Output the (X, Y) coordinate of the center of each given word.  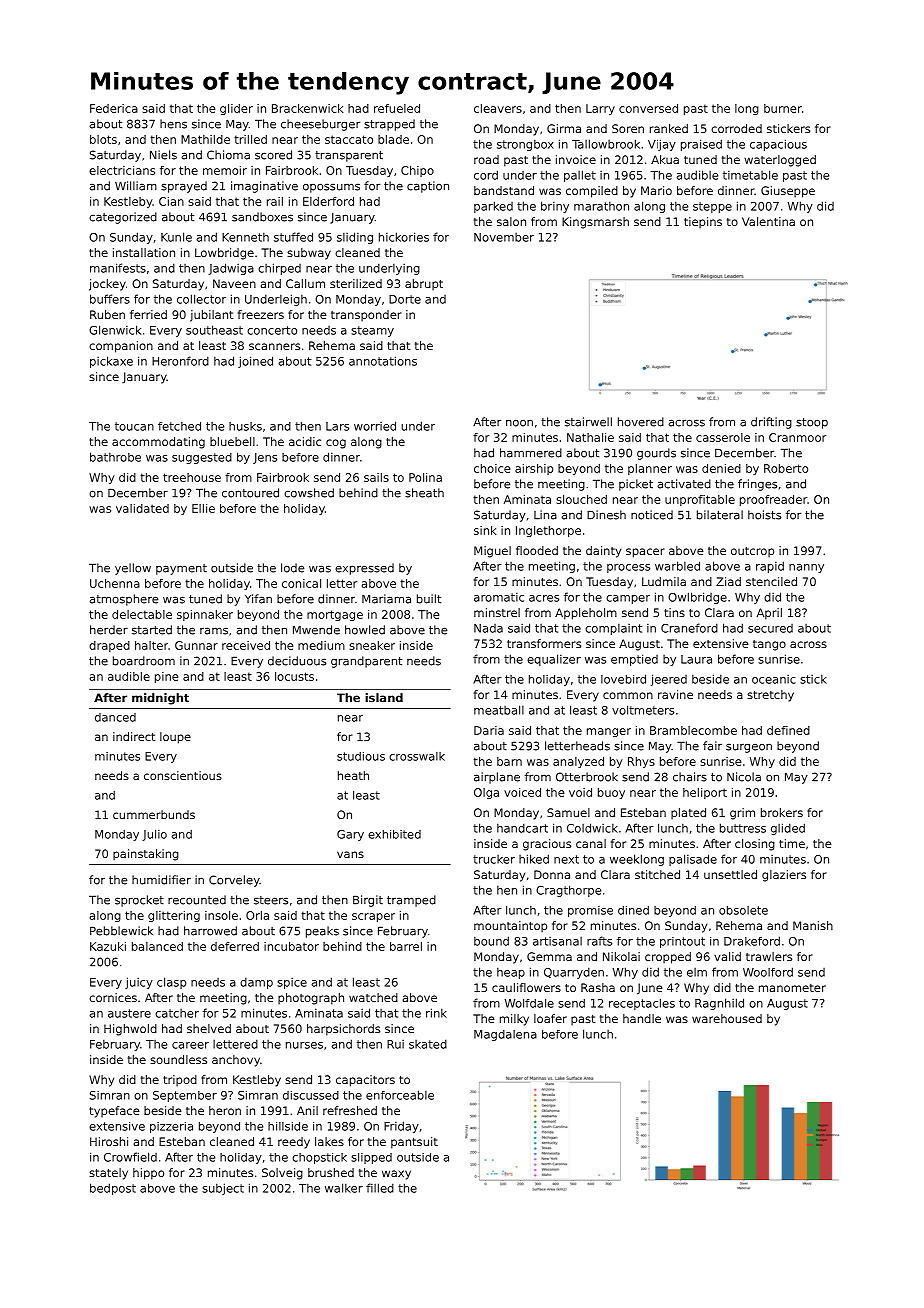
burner (783, 108)
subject (223, 1189)
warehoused (727, 1018)
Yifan (258, 599)
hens (173, 124)
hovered (641, 422)
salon (511, 221)
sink (485, 530)
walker (344, 1188)
